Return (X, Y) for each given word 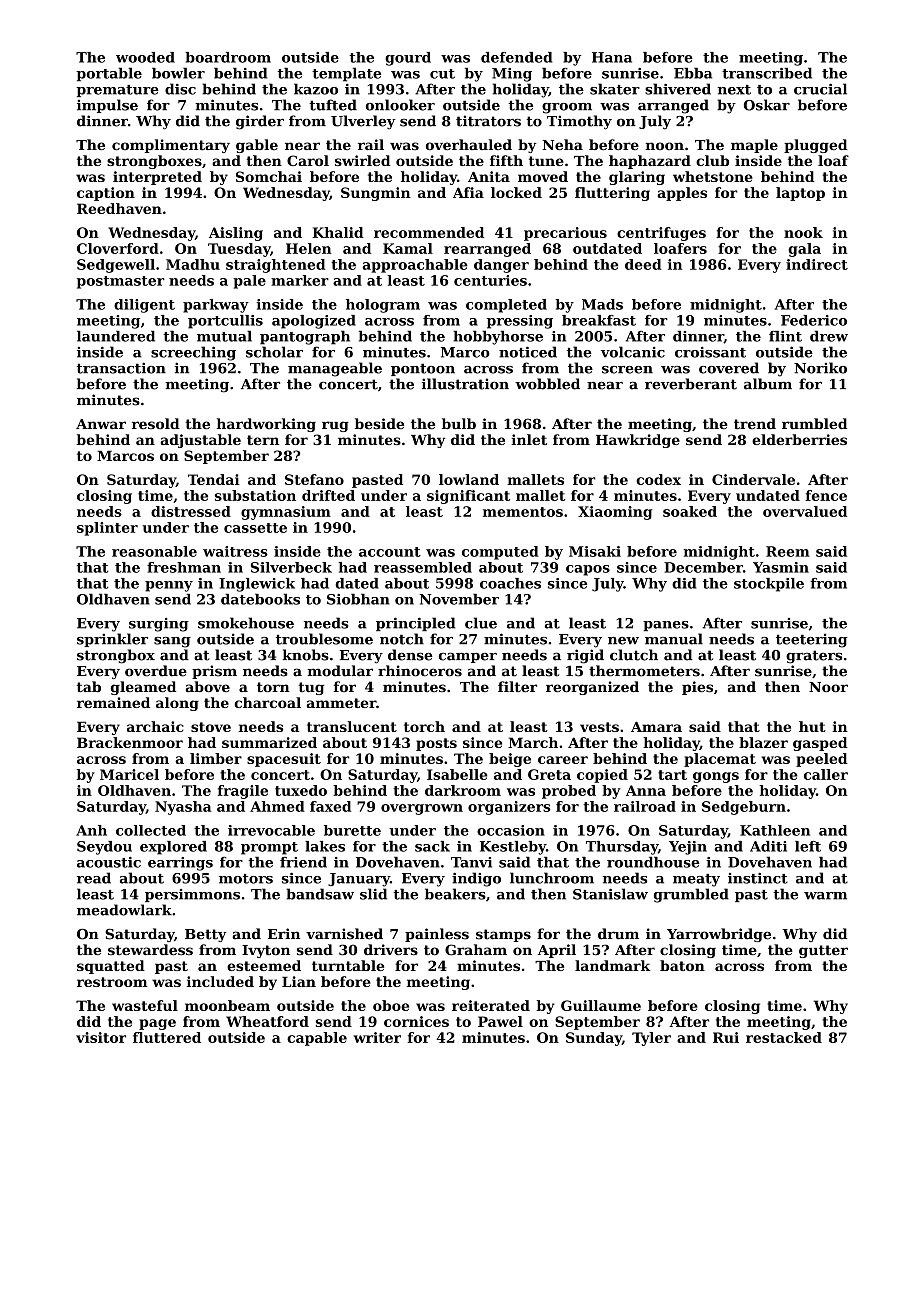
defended (516, 57)
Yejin (688, 848)
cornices (416, 1021)
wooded (145, 57)
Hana (612, 57)
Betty (206, 935)
